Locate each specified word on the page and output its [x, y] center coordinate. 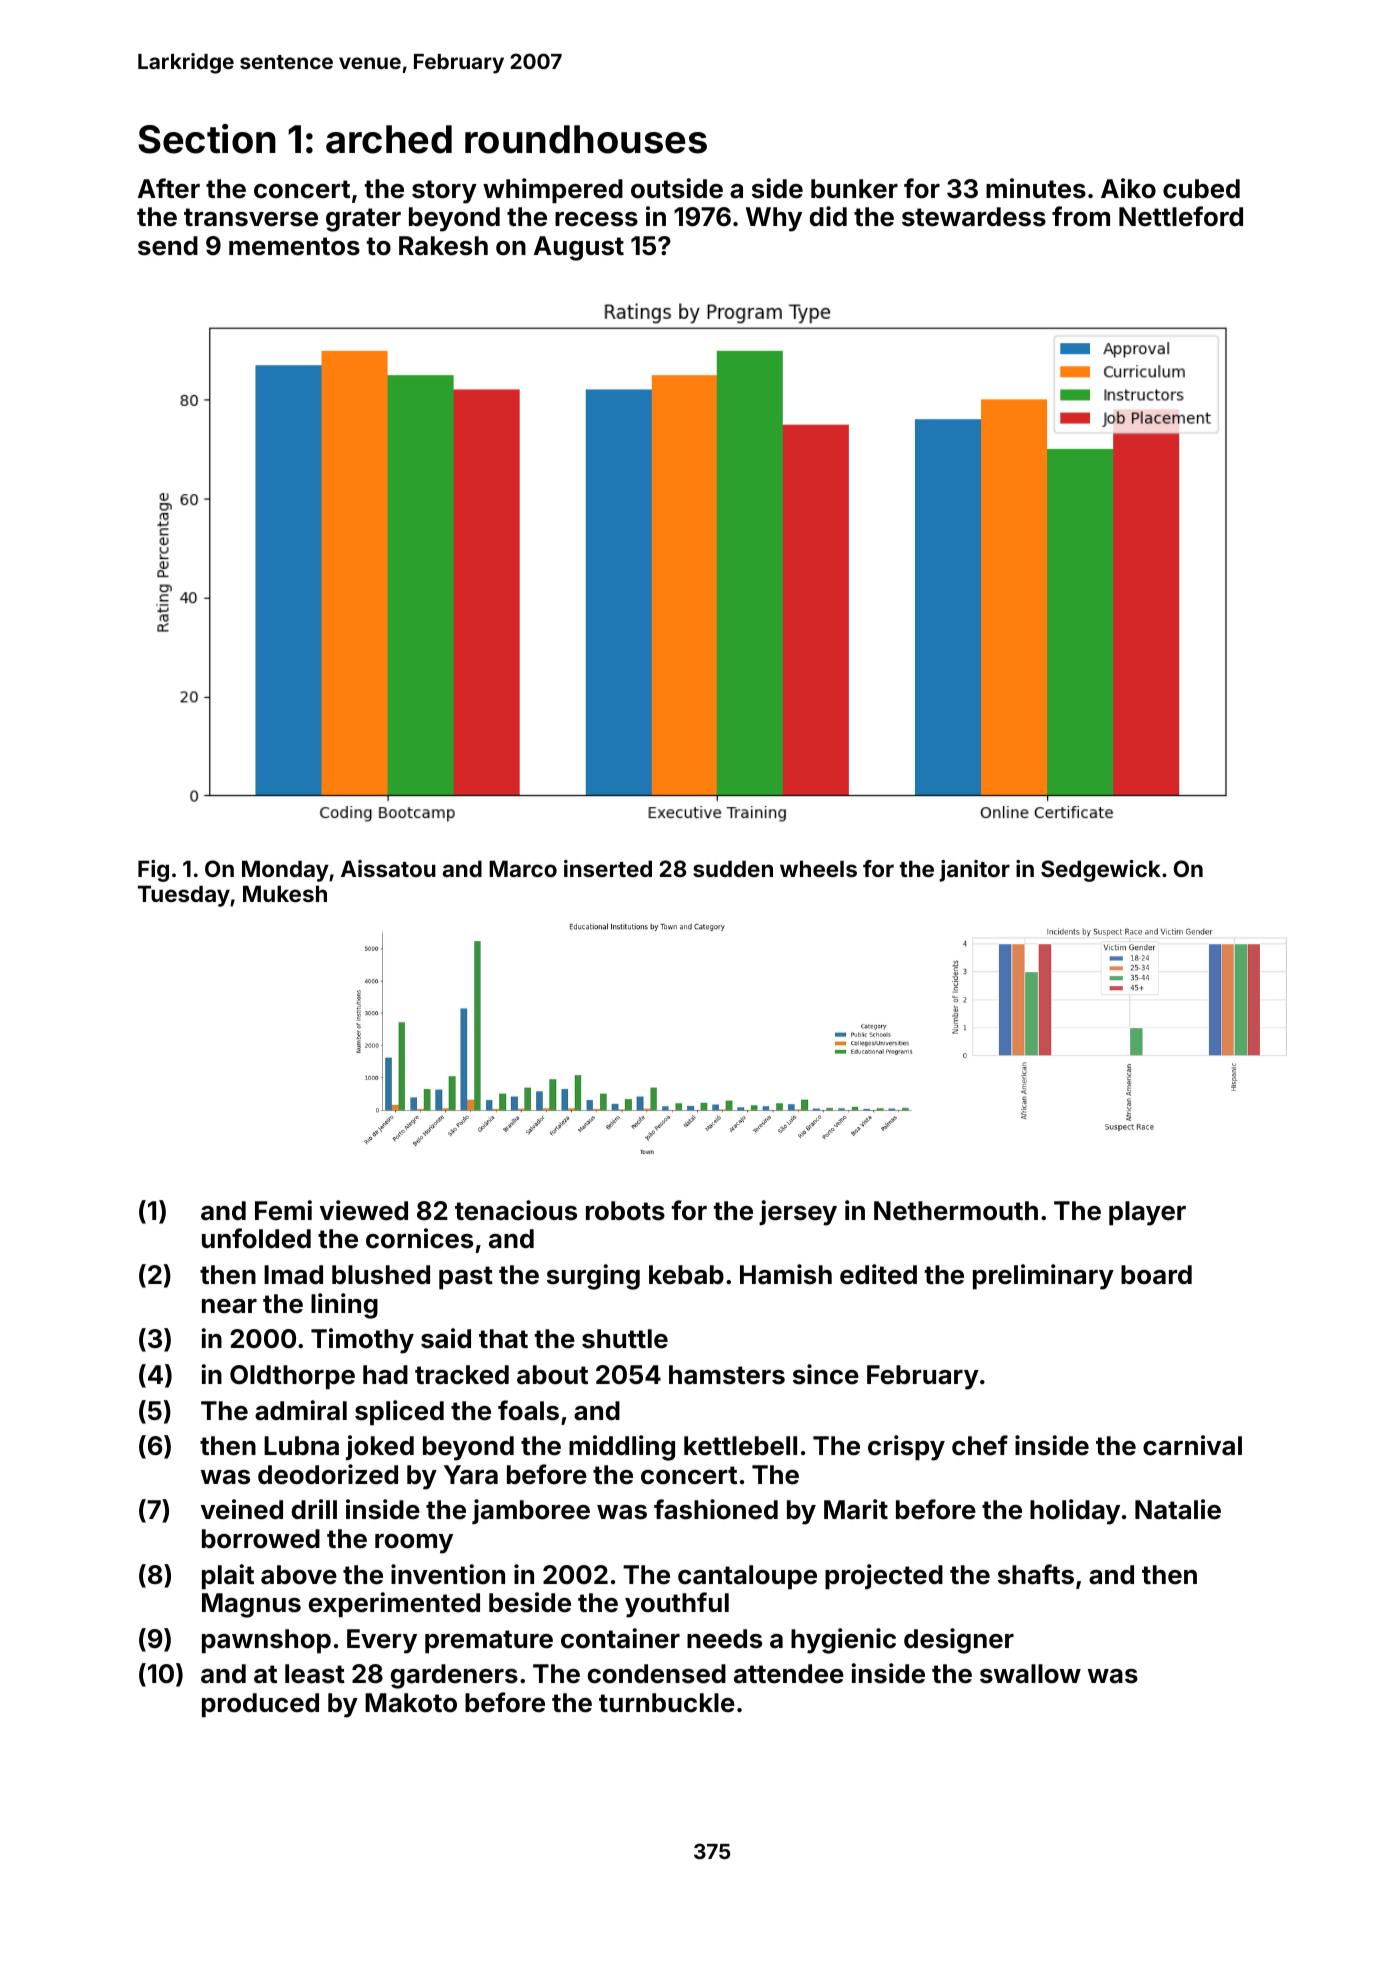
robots [625, 1211]
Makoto [411, 1703]
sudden [733, 868]
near [229, 1306]
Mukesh [285, 893]
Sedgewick [1101, 871]
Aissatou [388, 868]
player [1147, 1213]
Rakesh [443, 246]
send [168, 246]
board [1156, 1275]
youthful [677, 1605]
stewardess [974, 217]
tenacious [516, 1210]
